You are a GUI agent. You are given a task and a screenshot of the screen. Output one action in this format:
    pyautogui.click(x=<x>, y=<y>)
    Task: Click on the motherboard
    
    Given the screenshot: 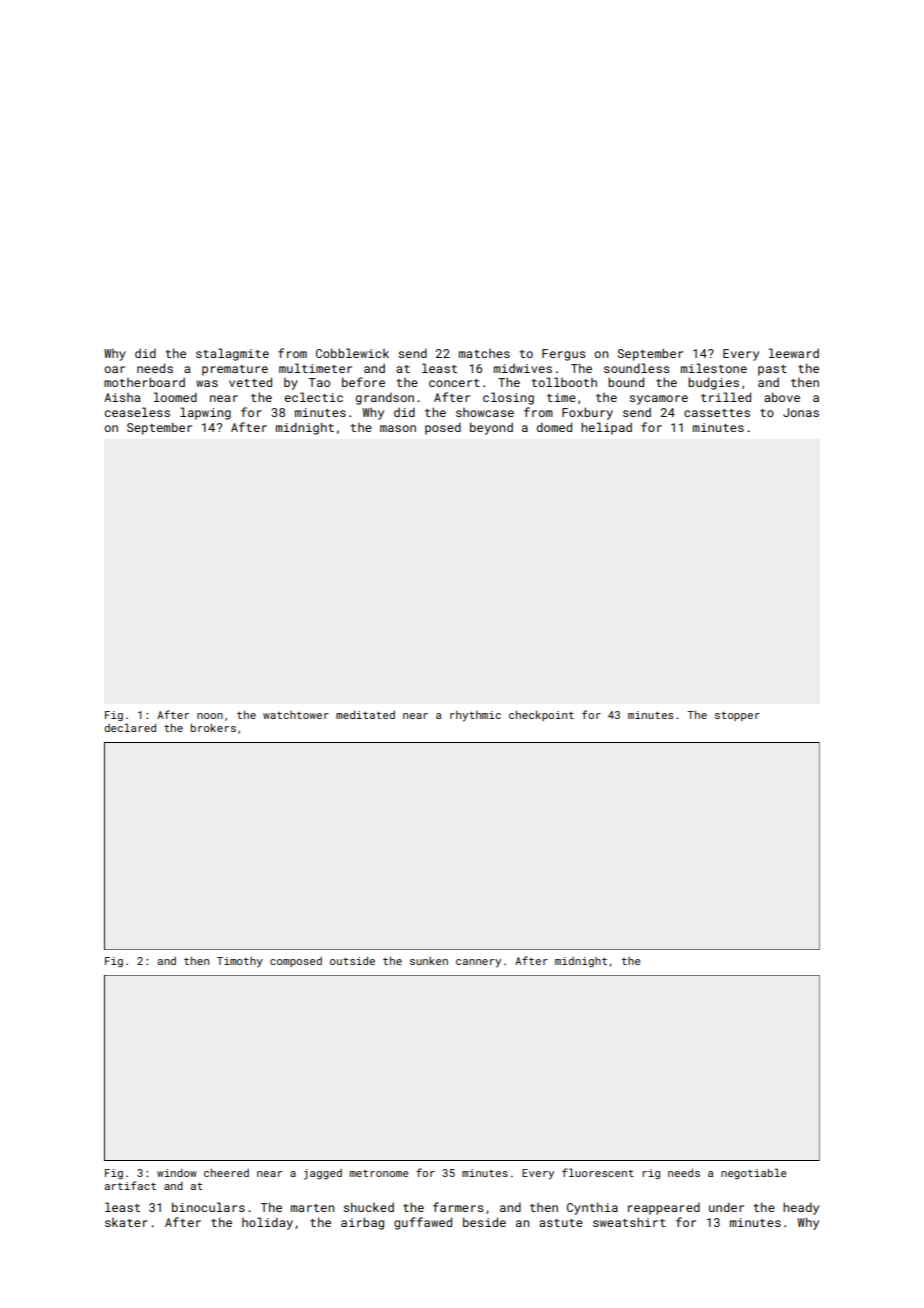 What is the action you would take?
    pyautogui.click(x=144, y=382)
